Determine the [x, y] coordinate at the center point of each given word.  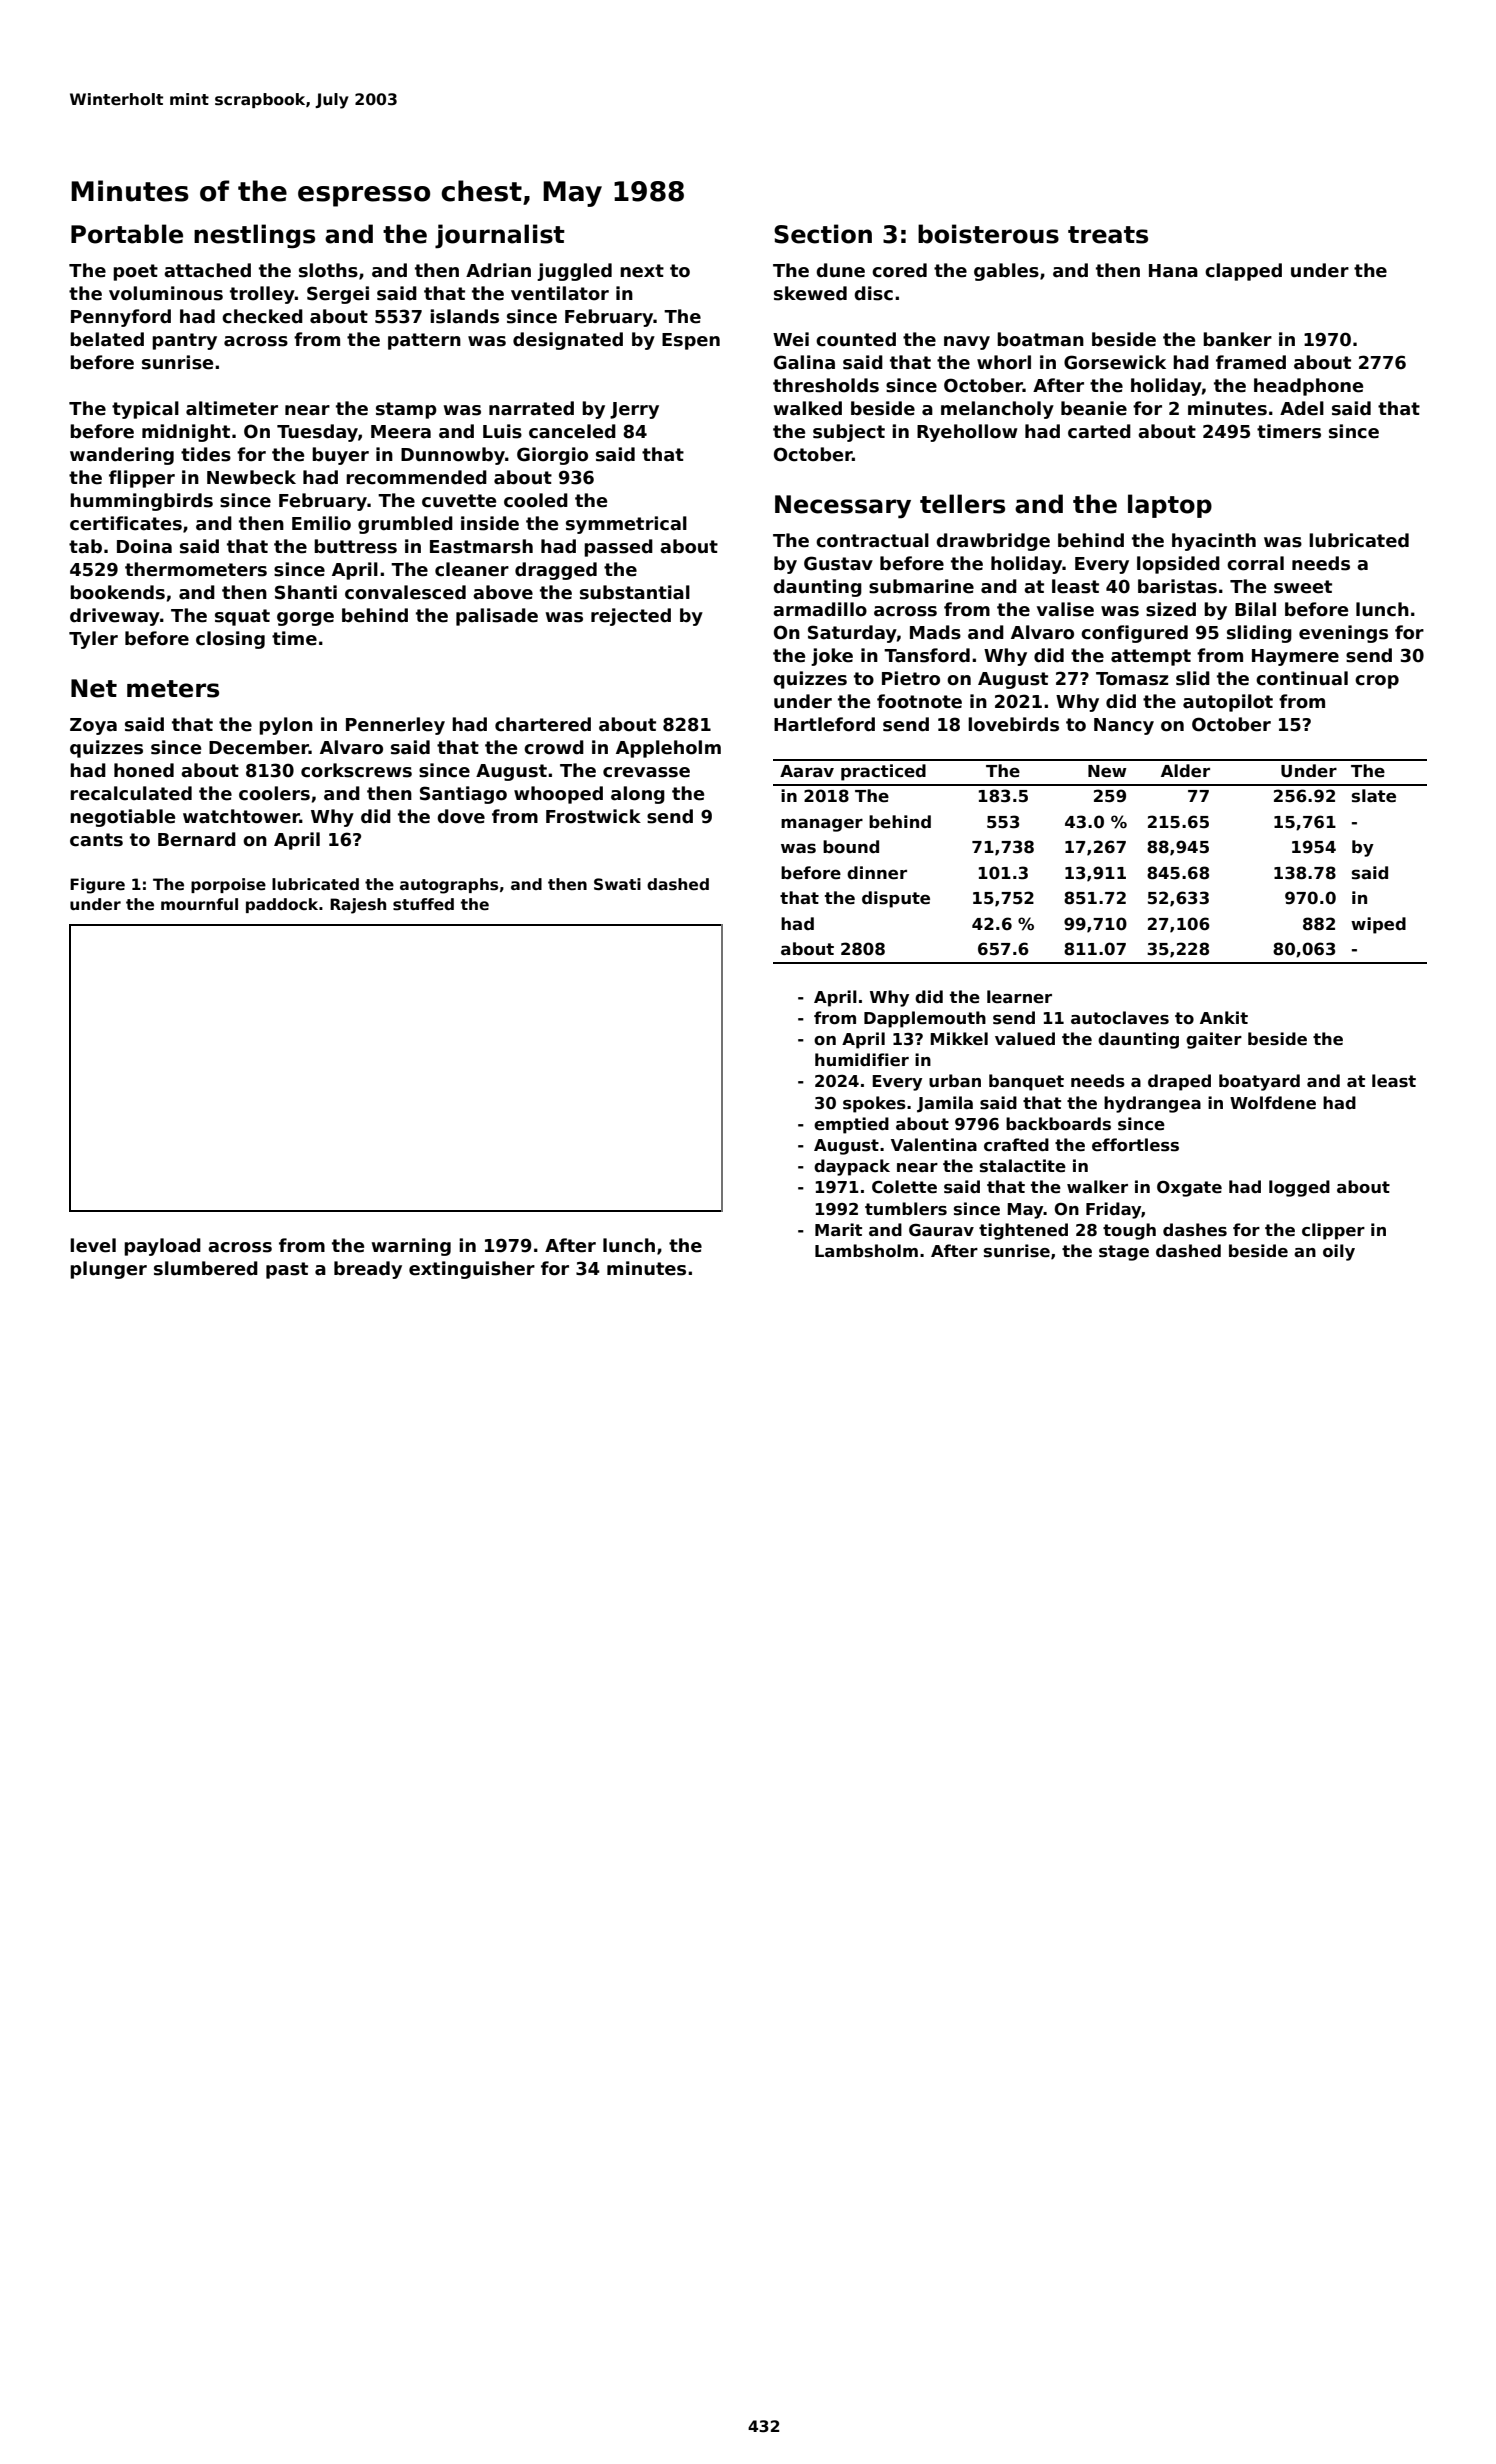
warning [411, 1247]
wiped [1378, 925]
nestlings [254, 236]
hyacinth [1214, 542]
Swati [617, 884]
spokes [874, 1104]
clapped [1243, 272]
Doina [144, 546]
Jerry [634, 410]
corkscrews [356, 770]
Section [823, 234]
